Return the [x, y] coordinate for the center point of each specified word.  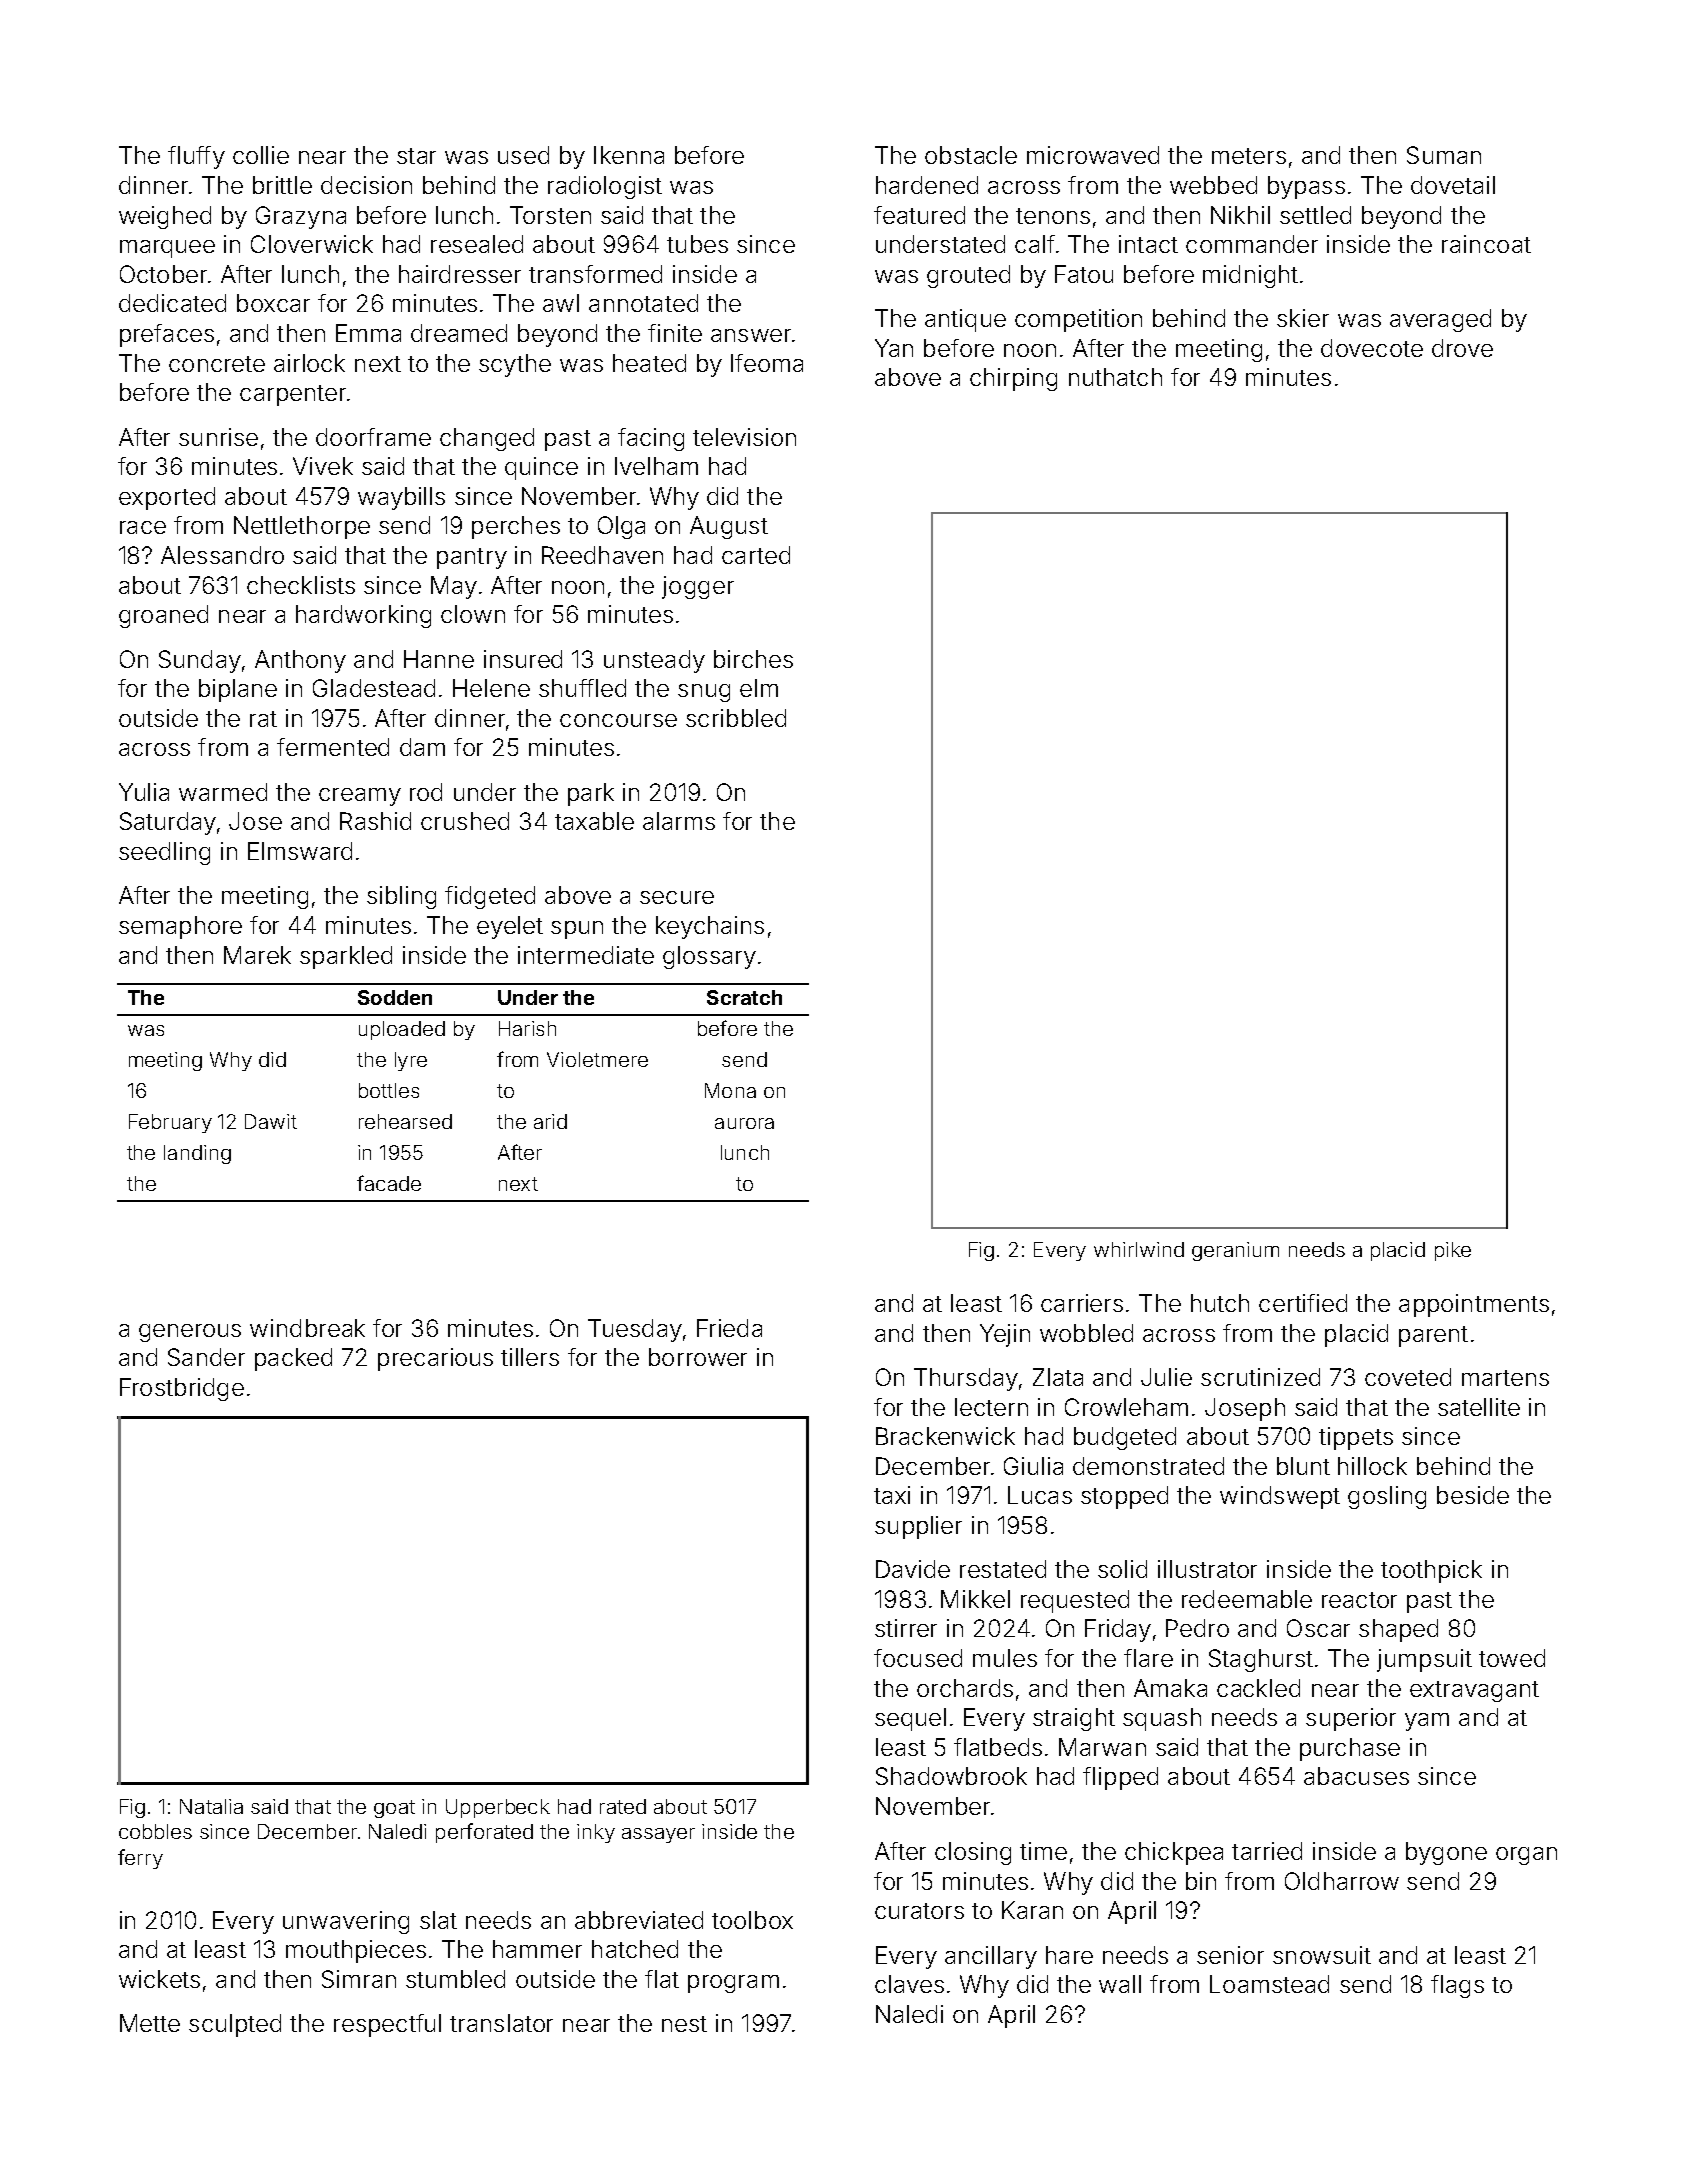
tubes [697, 244]
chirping [1013, 379]
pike [1453, 1251]
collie [261, 155]
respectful [387, 2025]
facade [389, 1183]
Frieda [729, 1328]
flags [1457, 1986]
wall [1120, 1984]
